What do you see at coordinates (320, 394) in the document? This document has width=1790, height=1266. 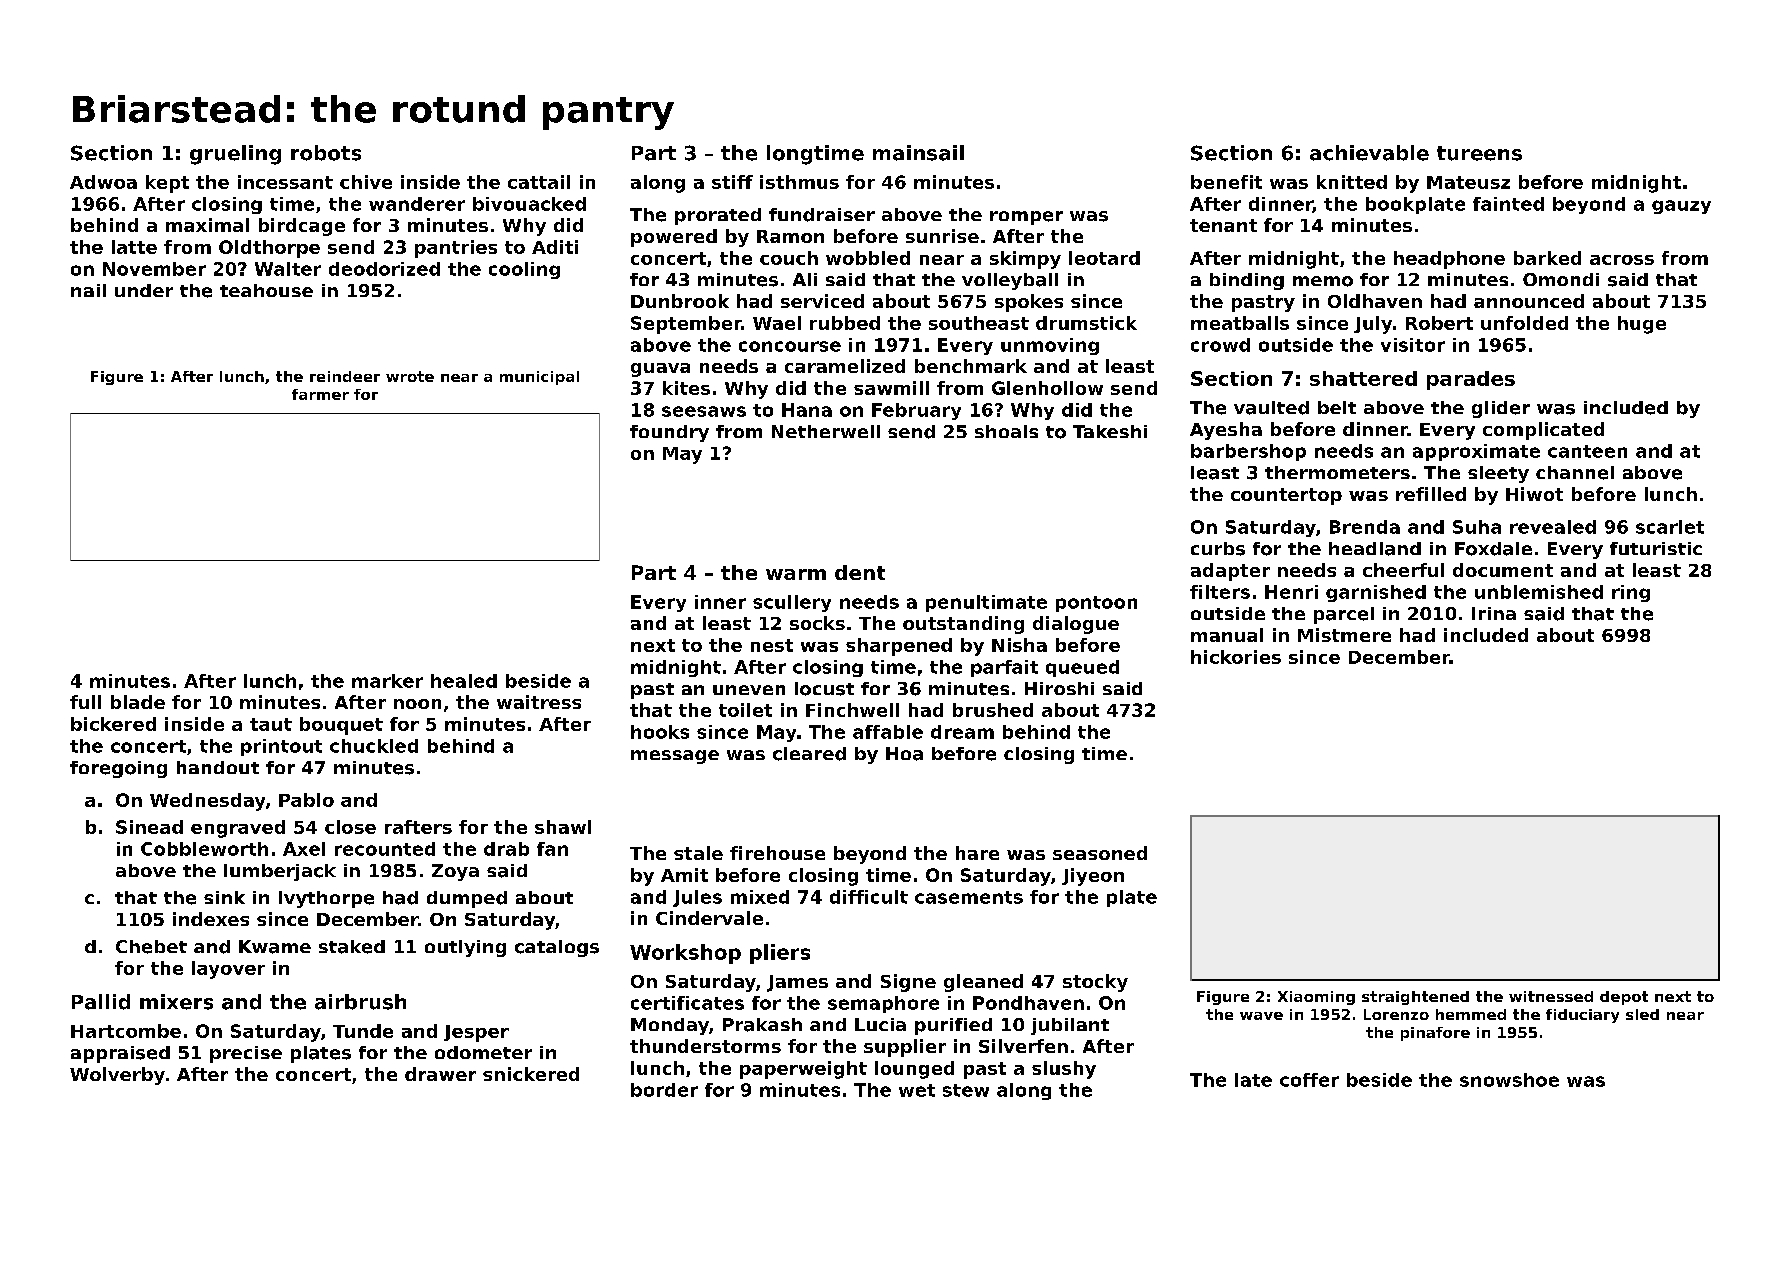 I see `farmer` at bounding box center [320, 394].
